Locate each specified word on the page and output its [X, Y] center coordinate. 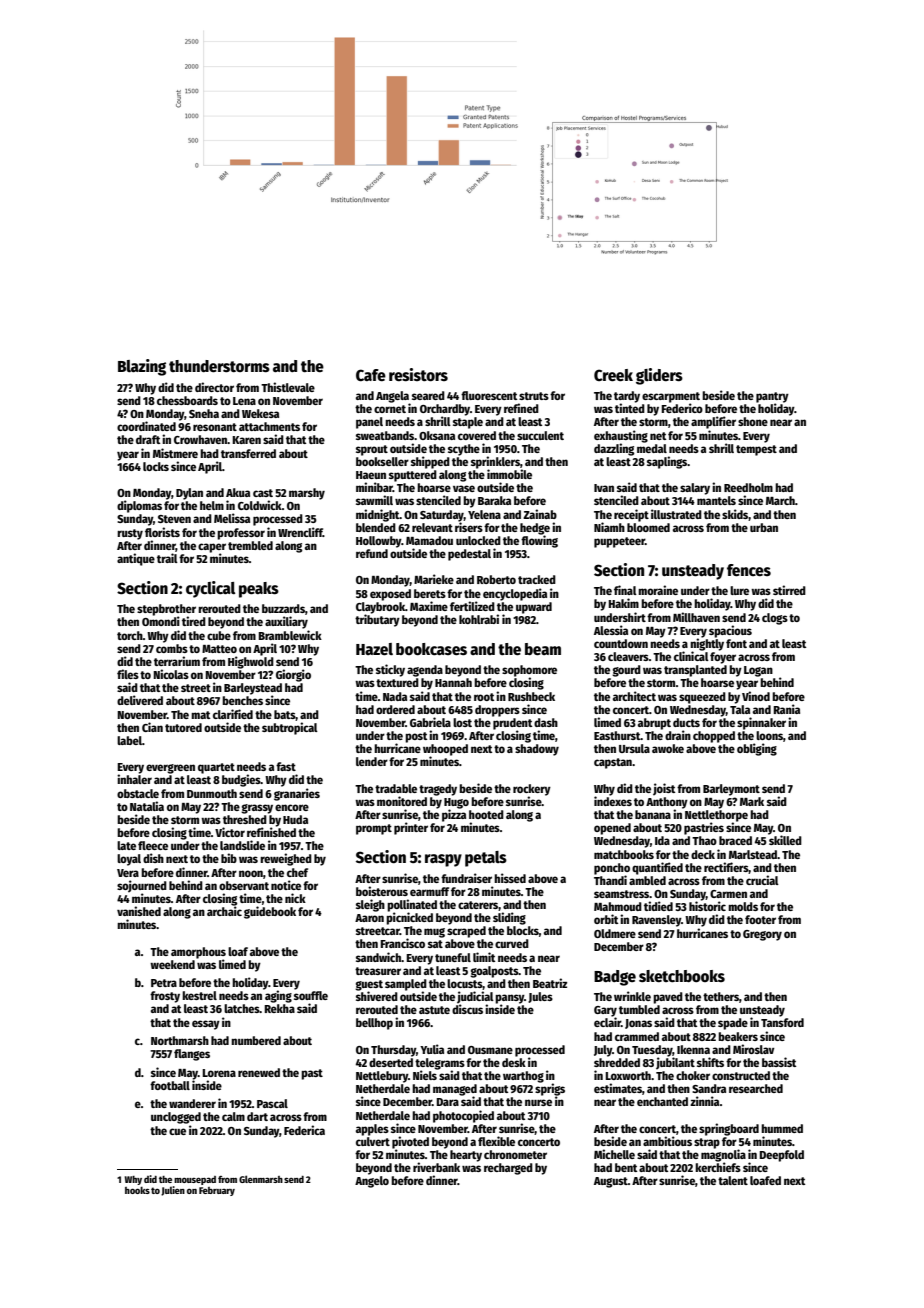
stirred [789, 590]
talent [733, 1180]
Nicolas [171, 674]
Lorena [219, 1073]
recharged [508, 1169]
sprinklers [495, 462]
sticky [390, 670]
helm [212, 505]
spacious [730, 631]
